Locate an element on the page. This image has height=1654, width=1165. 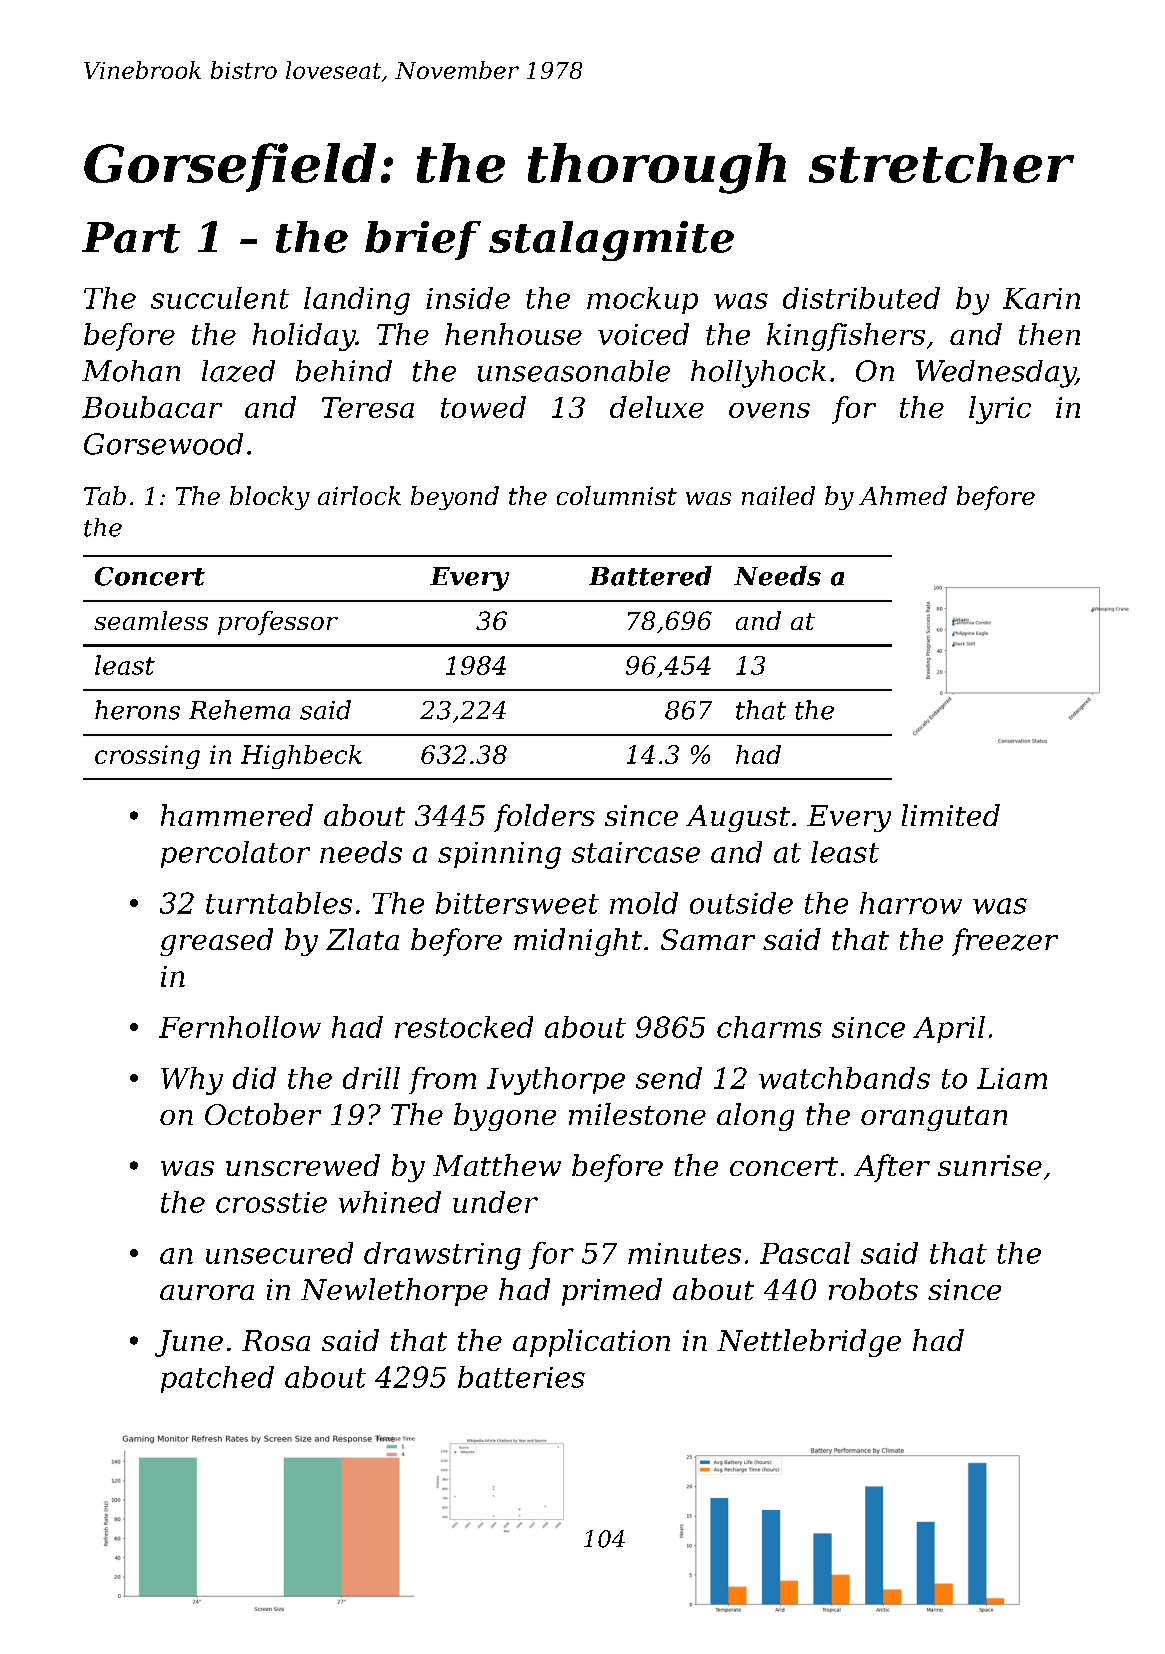
Mohan is located at coordinates (131, 371).
